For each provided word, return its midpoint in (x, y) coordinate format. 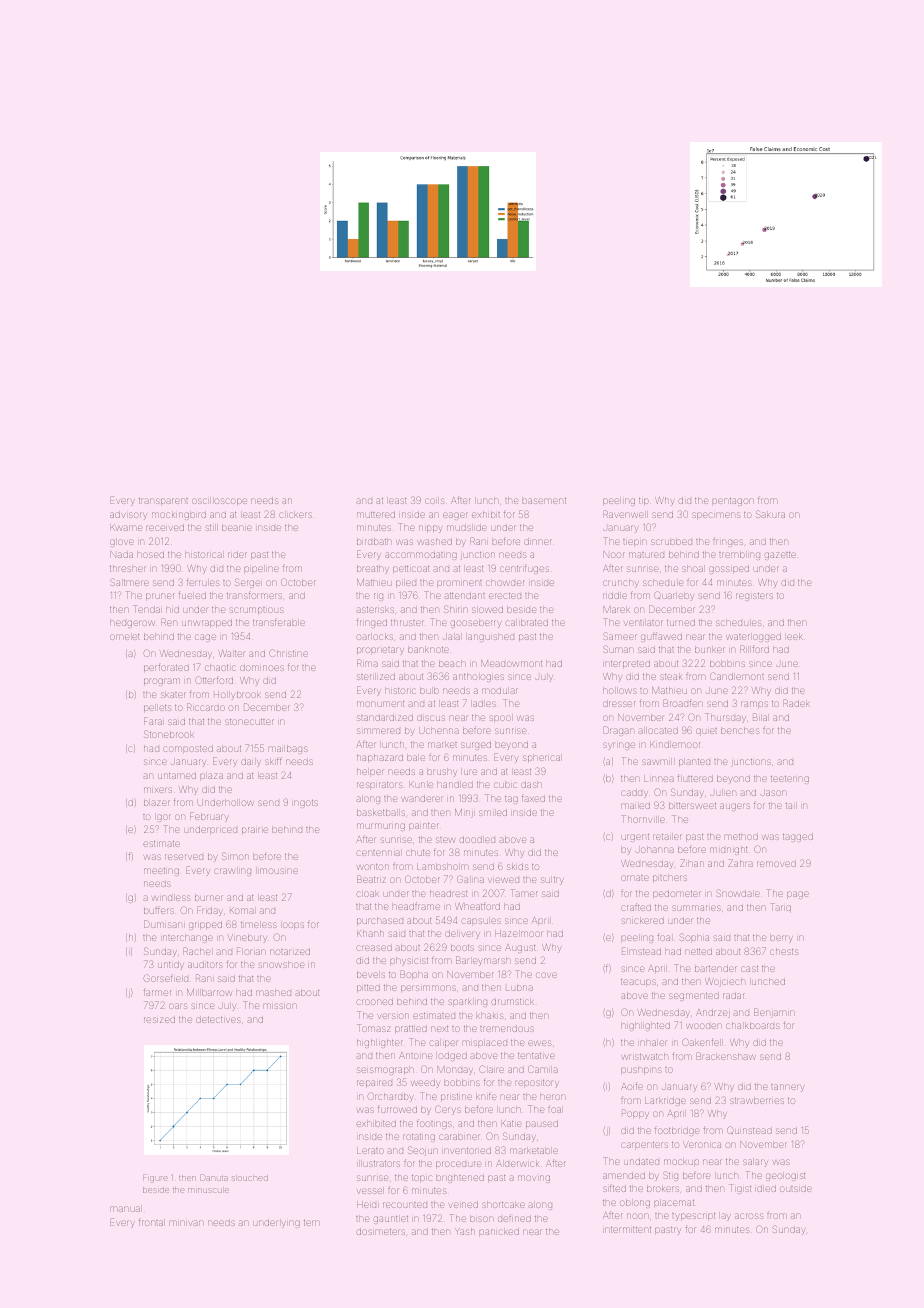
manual (125, 1209)
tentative (536, 1056)
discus (431, 718)
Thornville (643, 819)
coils (434, 501)
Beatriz (371, 879)
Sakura (770, 514)
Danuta (214, 1178)
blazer (157, 803)
